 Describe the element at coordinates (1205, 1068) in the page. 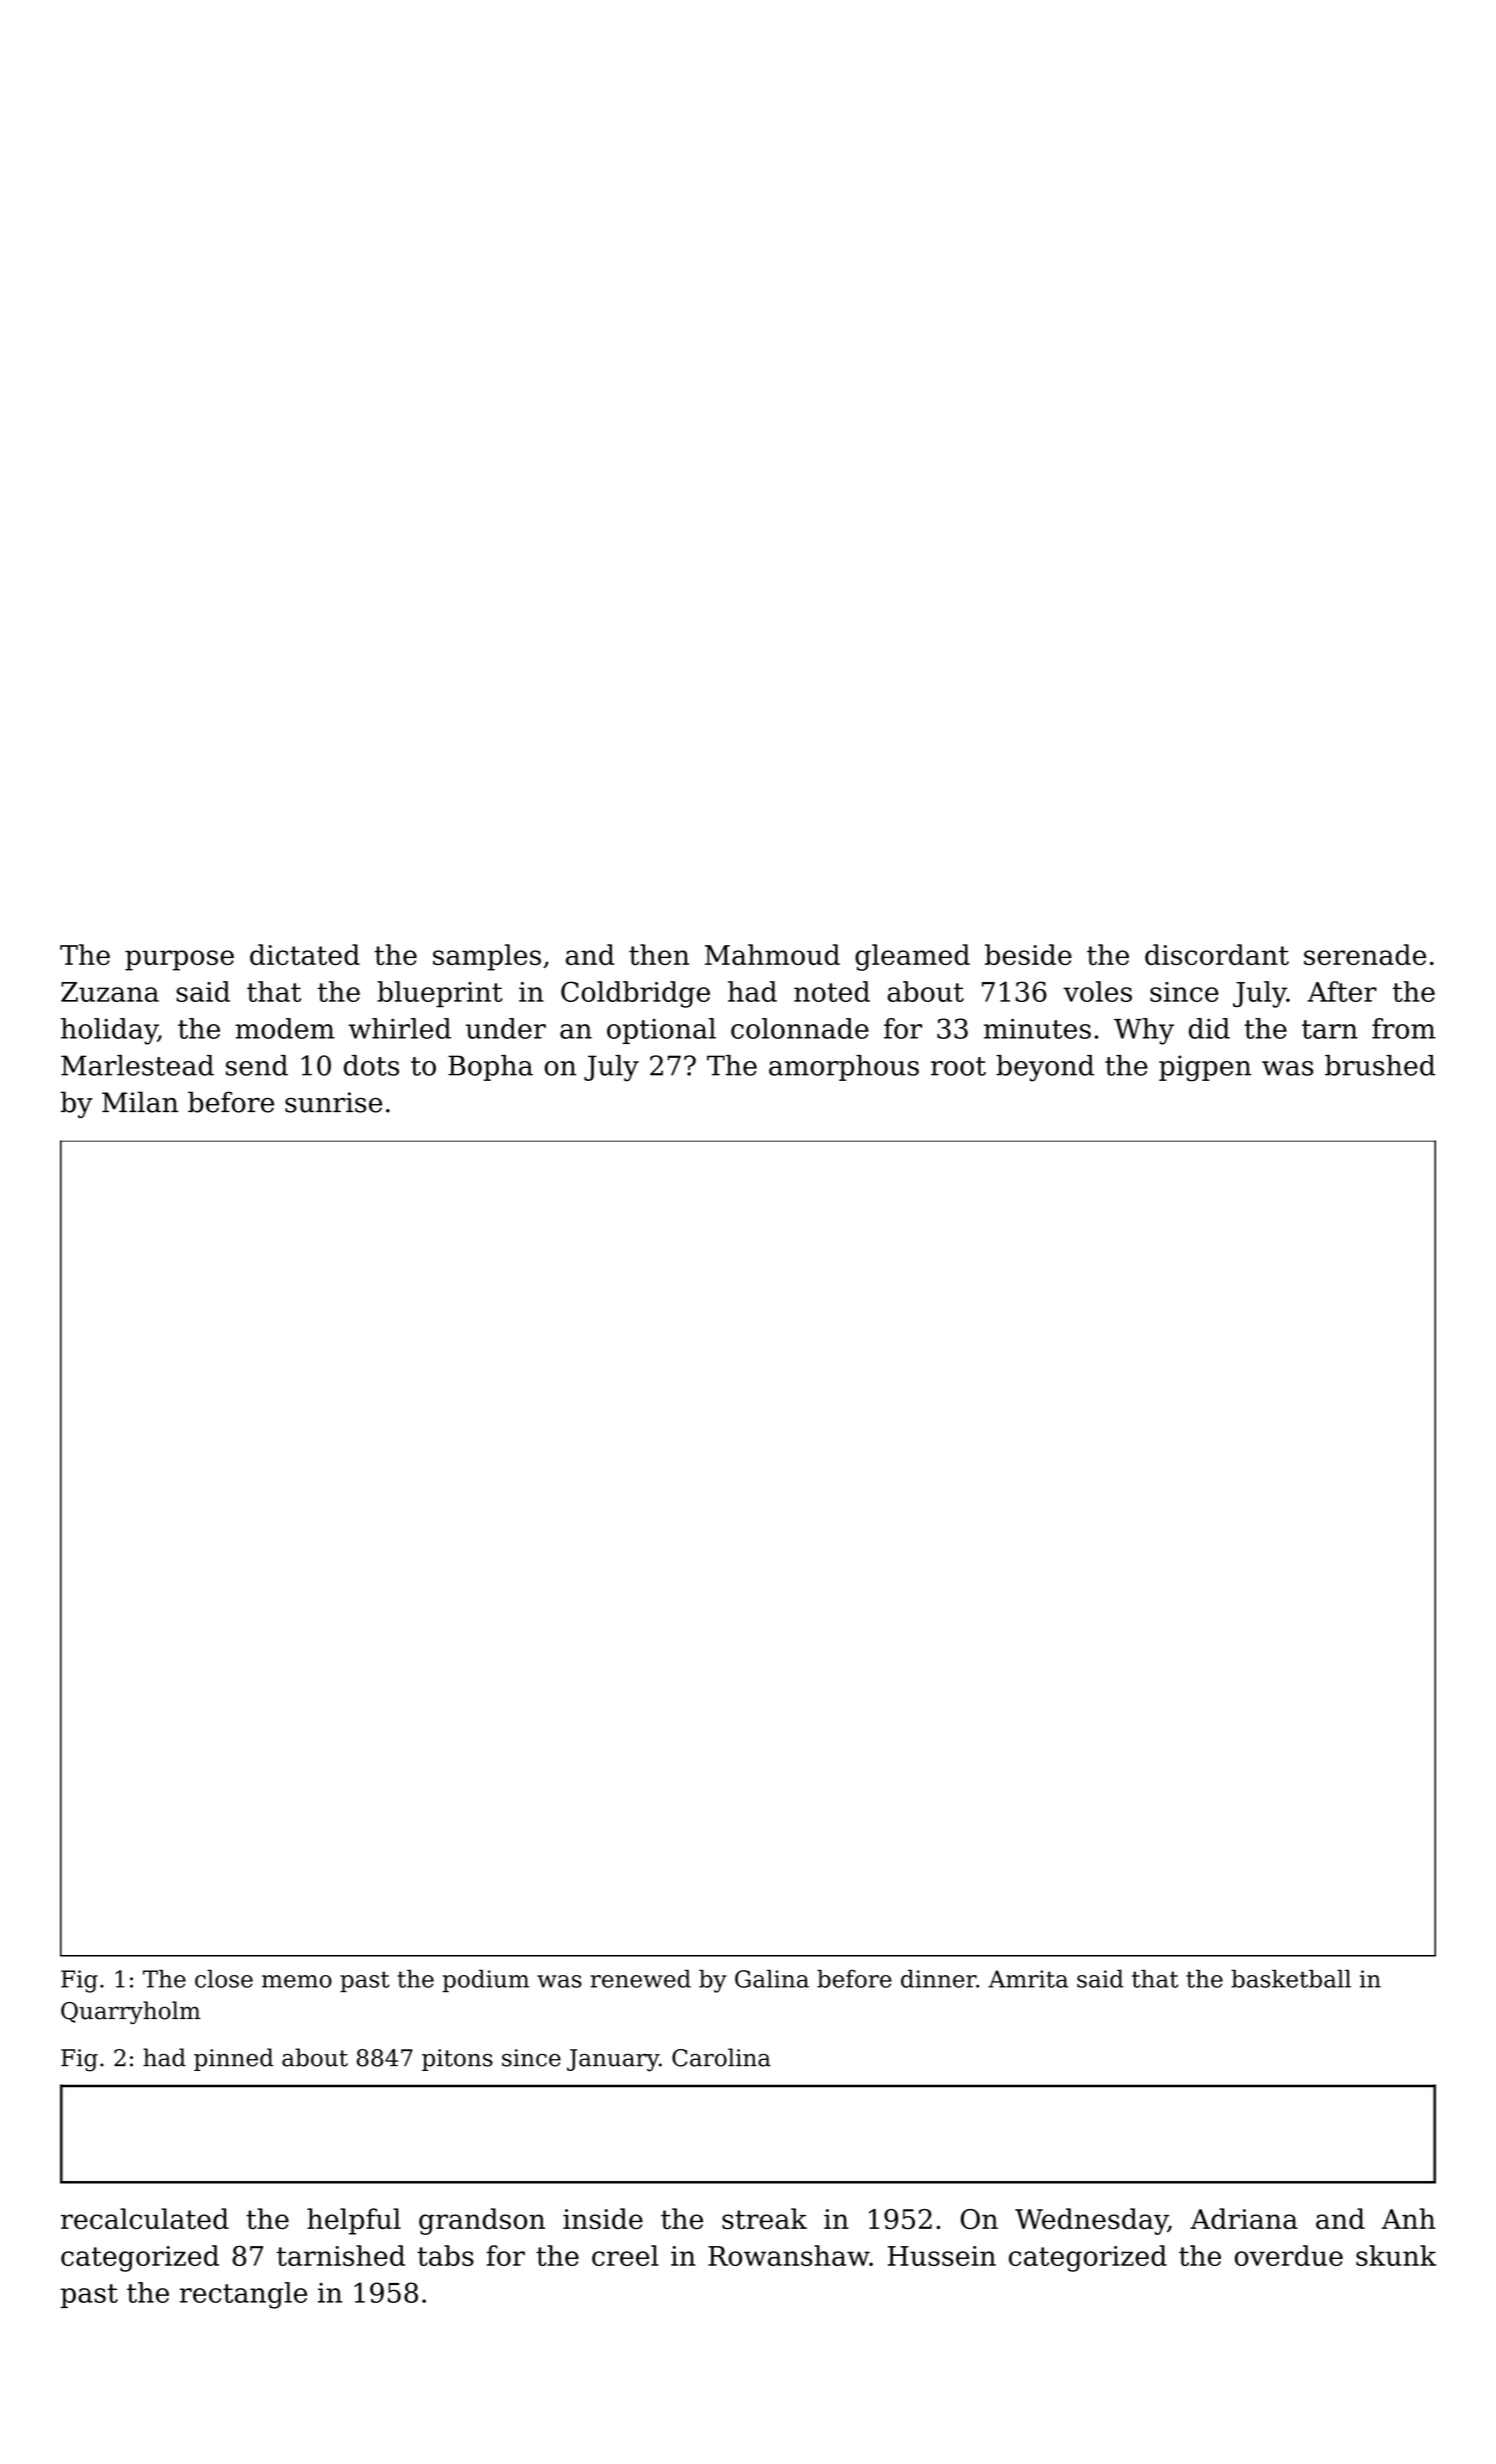

I see `pigpen` at that location.
